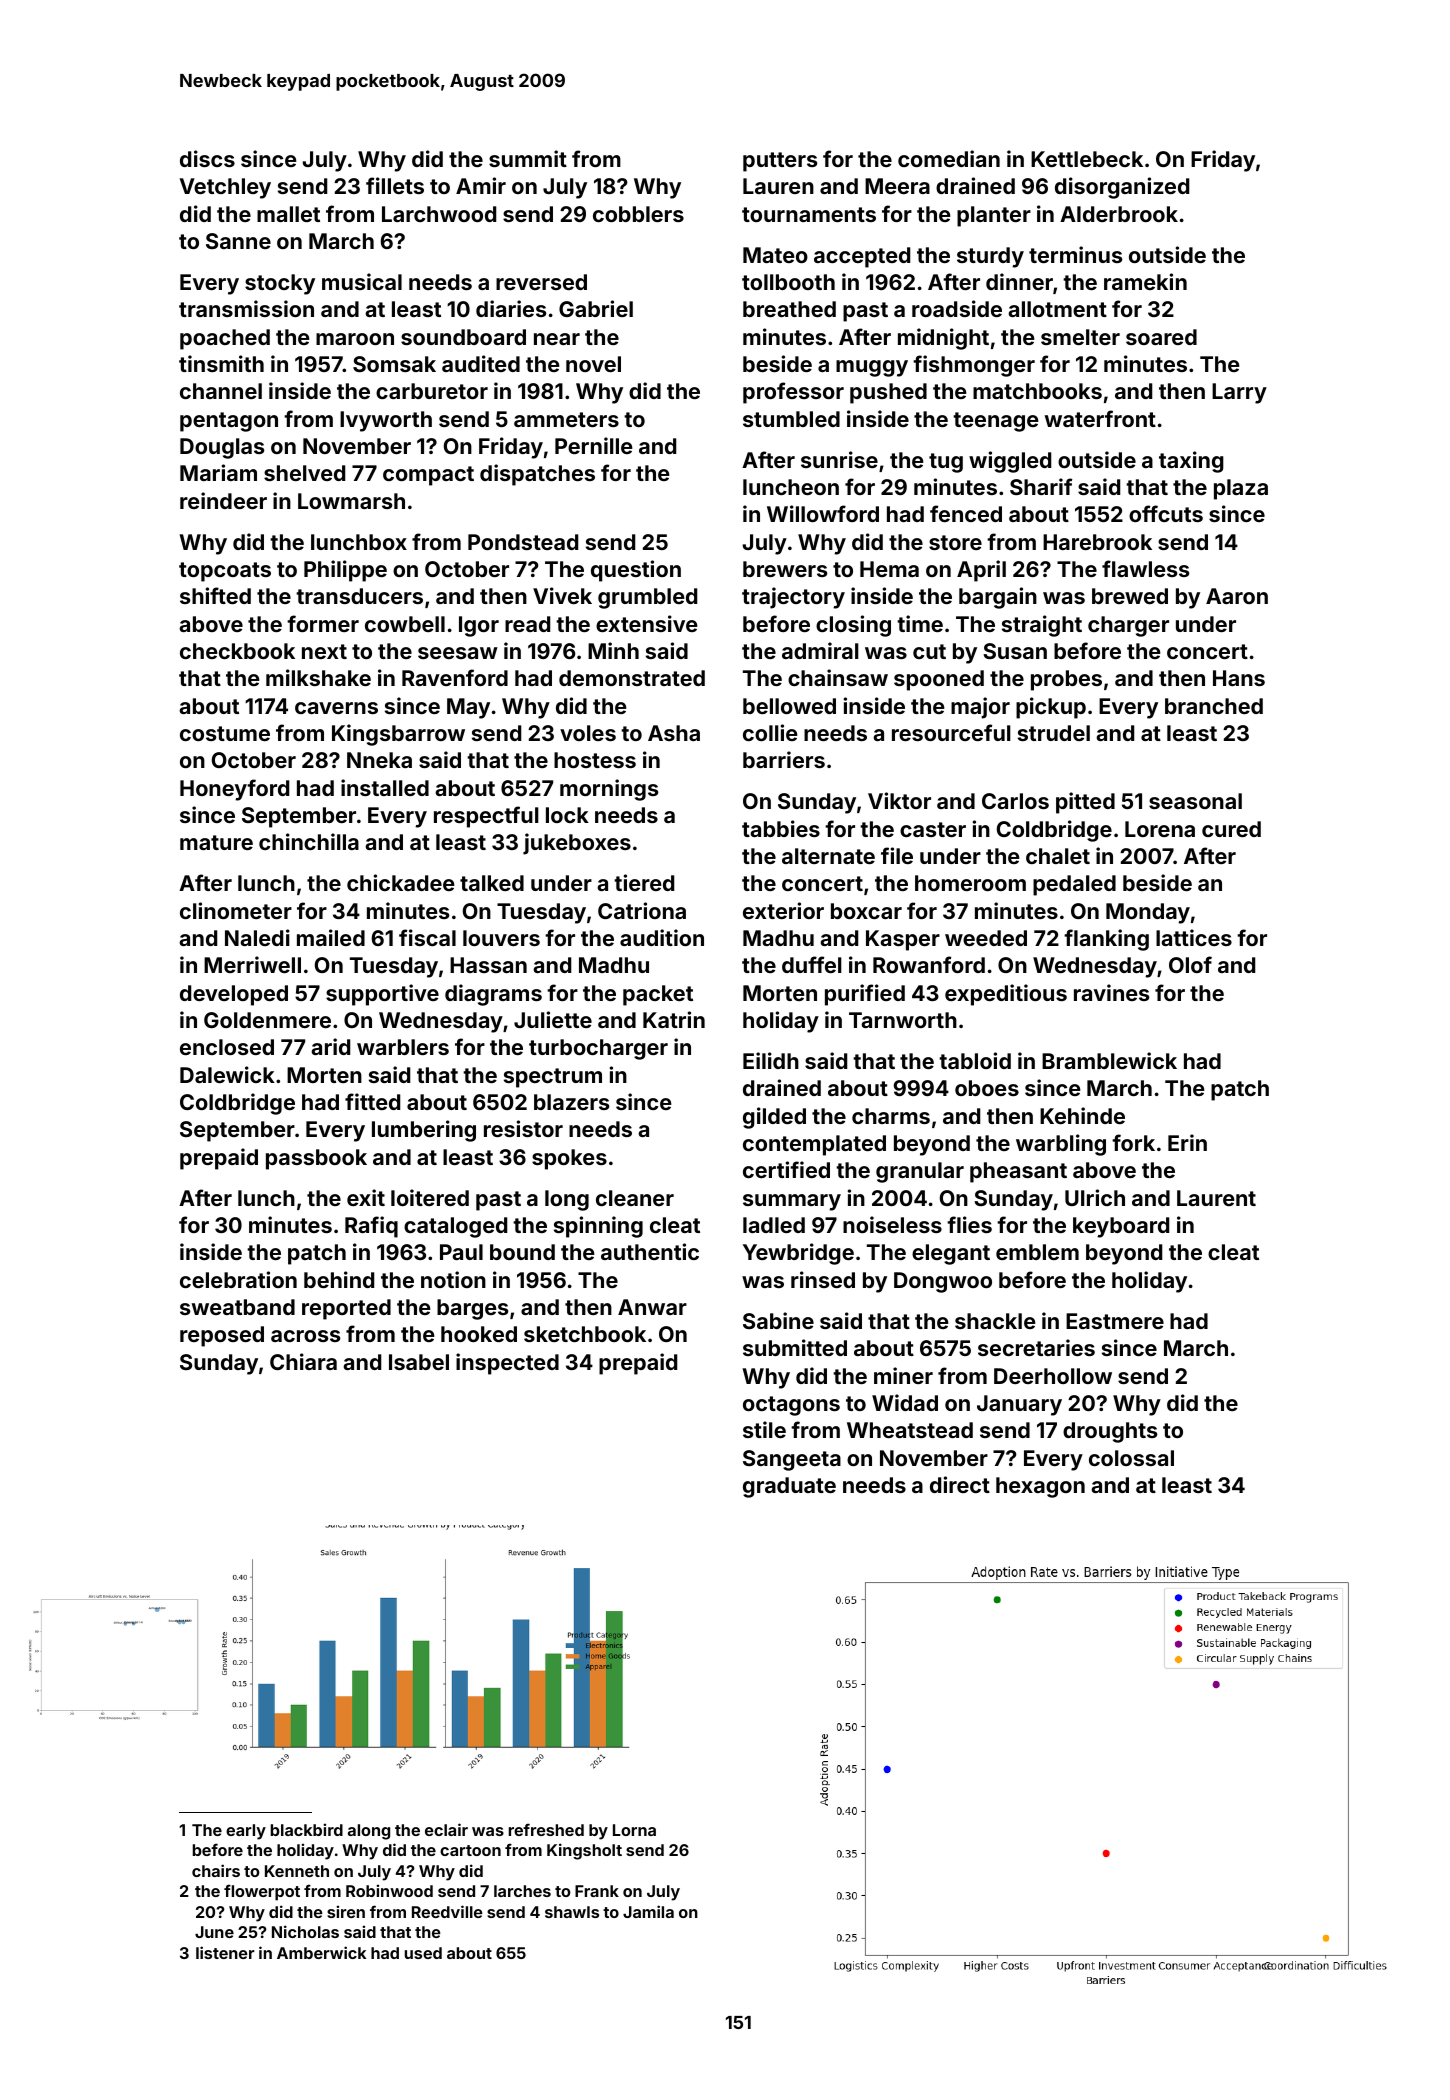 The image size is (1450, 2100). I want to click on direct, so click(960, 1484).
